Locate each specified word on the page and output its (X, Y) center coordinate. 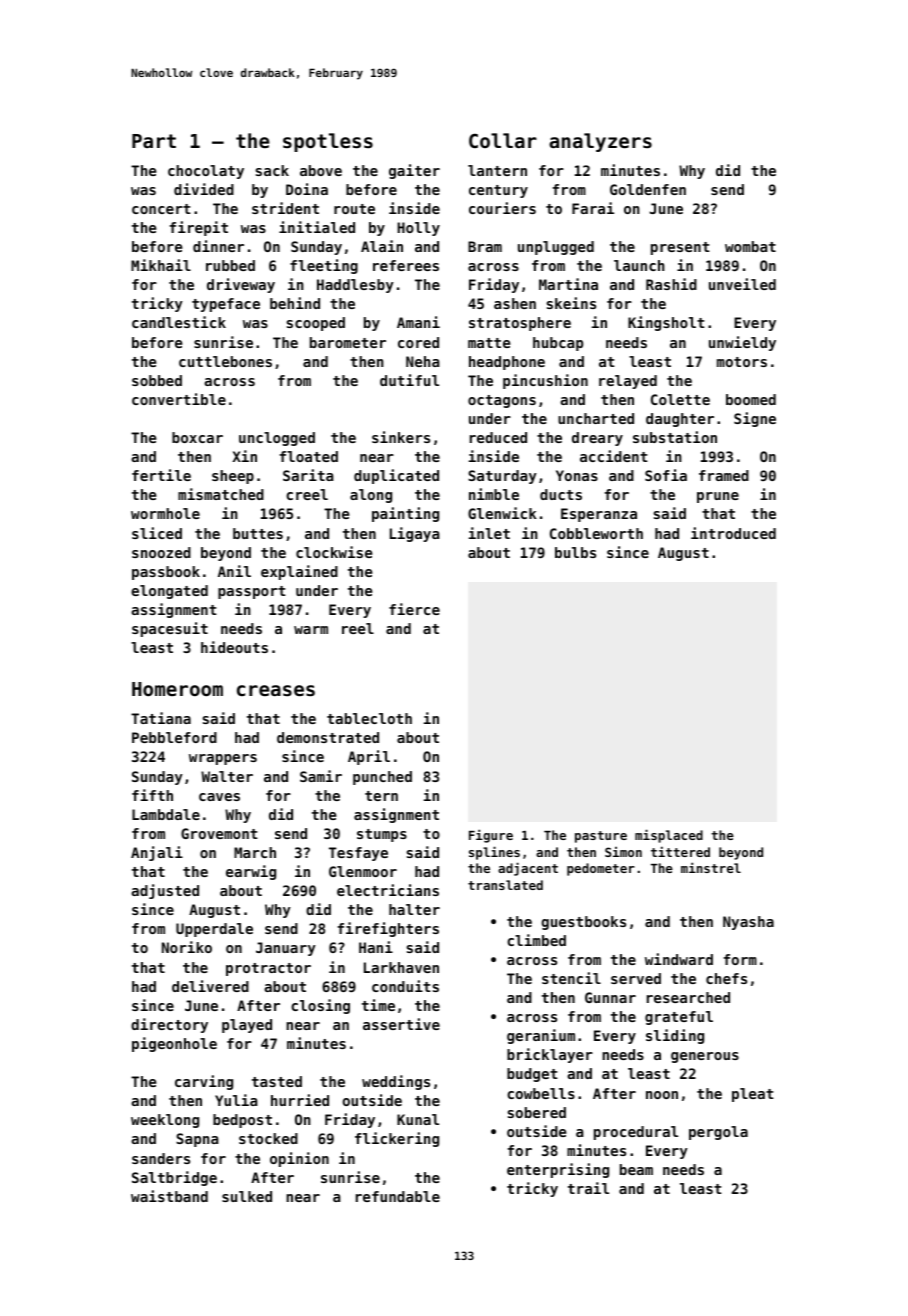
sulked (247, 1196)
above (321, 170)
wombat (750, 246)
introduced (733, 533)
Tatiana (161, 718)
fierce (414, 609)
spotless (328, 142)
